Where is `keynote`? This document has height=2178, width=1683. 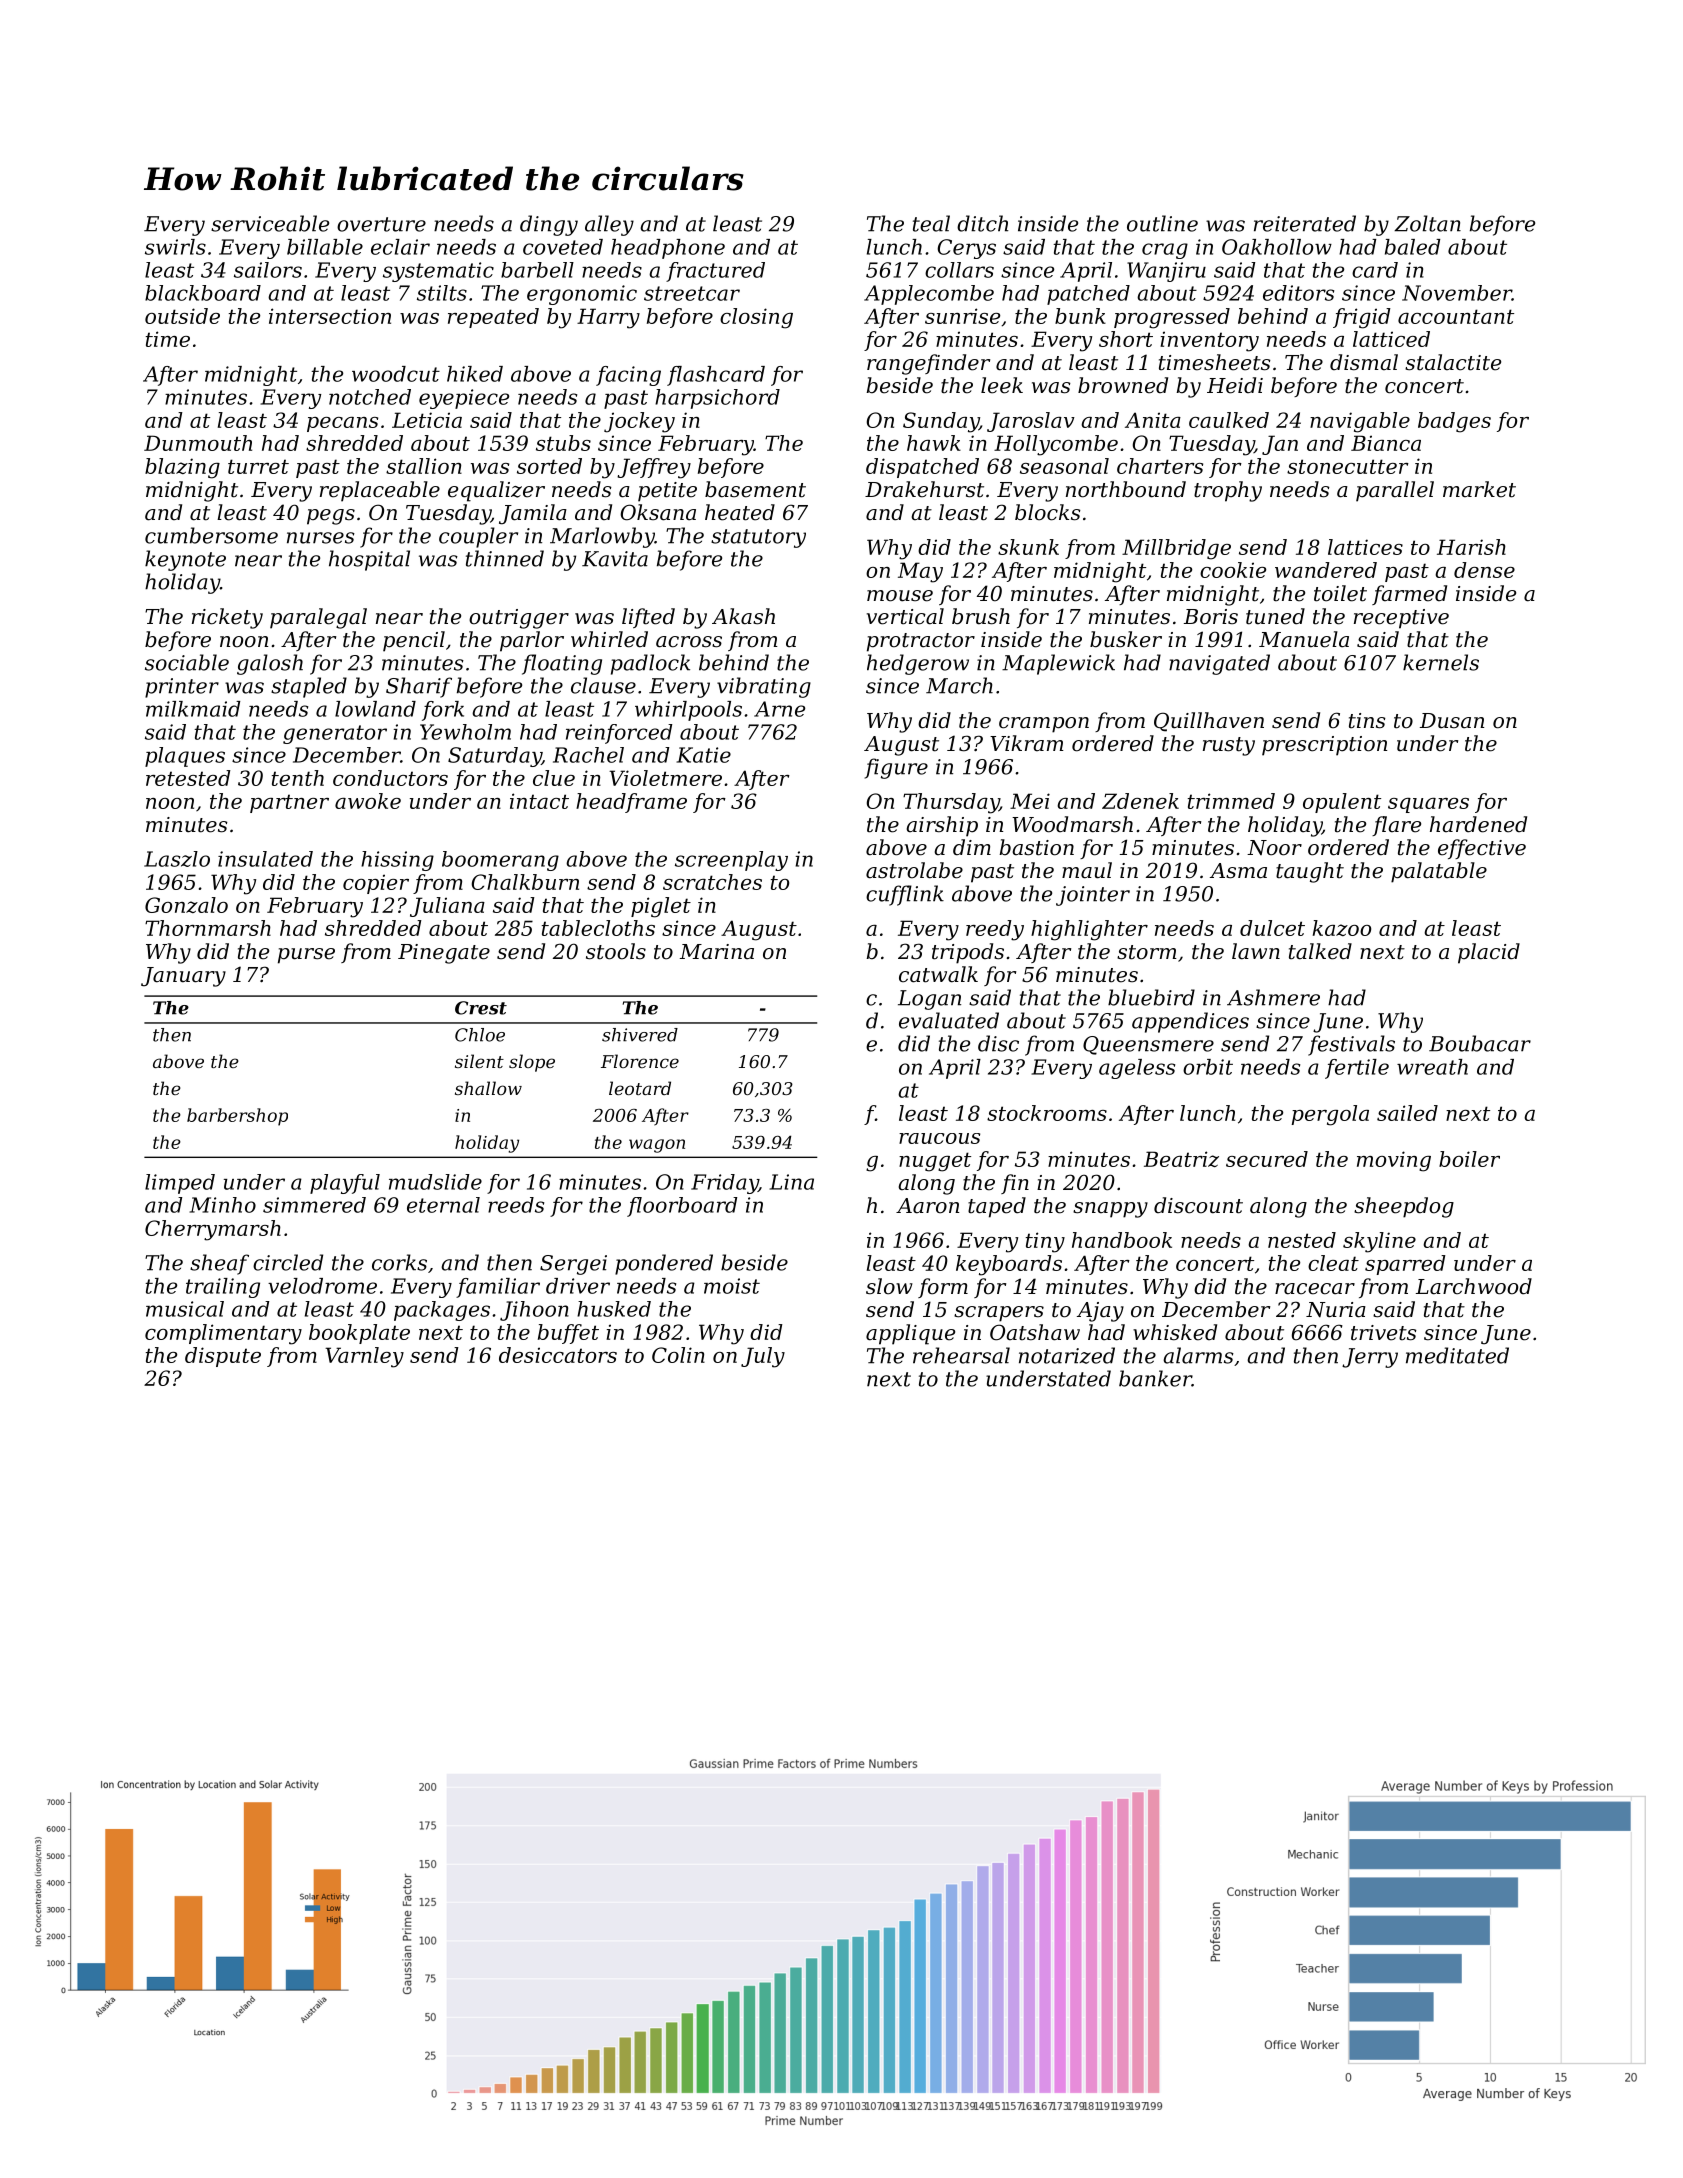
keynote is located at coordinates (185, 560).
